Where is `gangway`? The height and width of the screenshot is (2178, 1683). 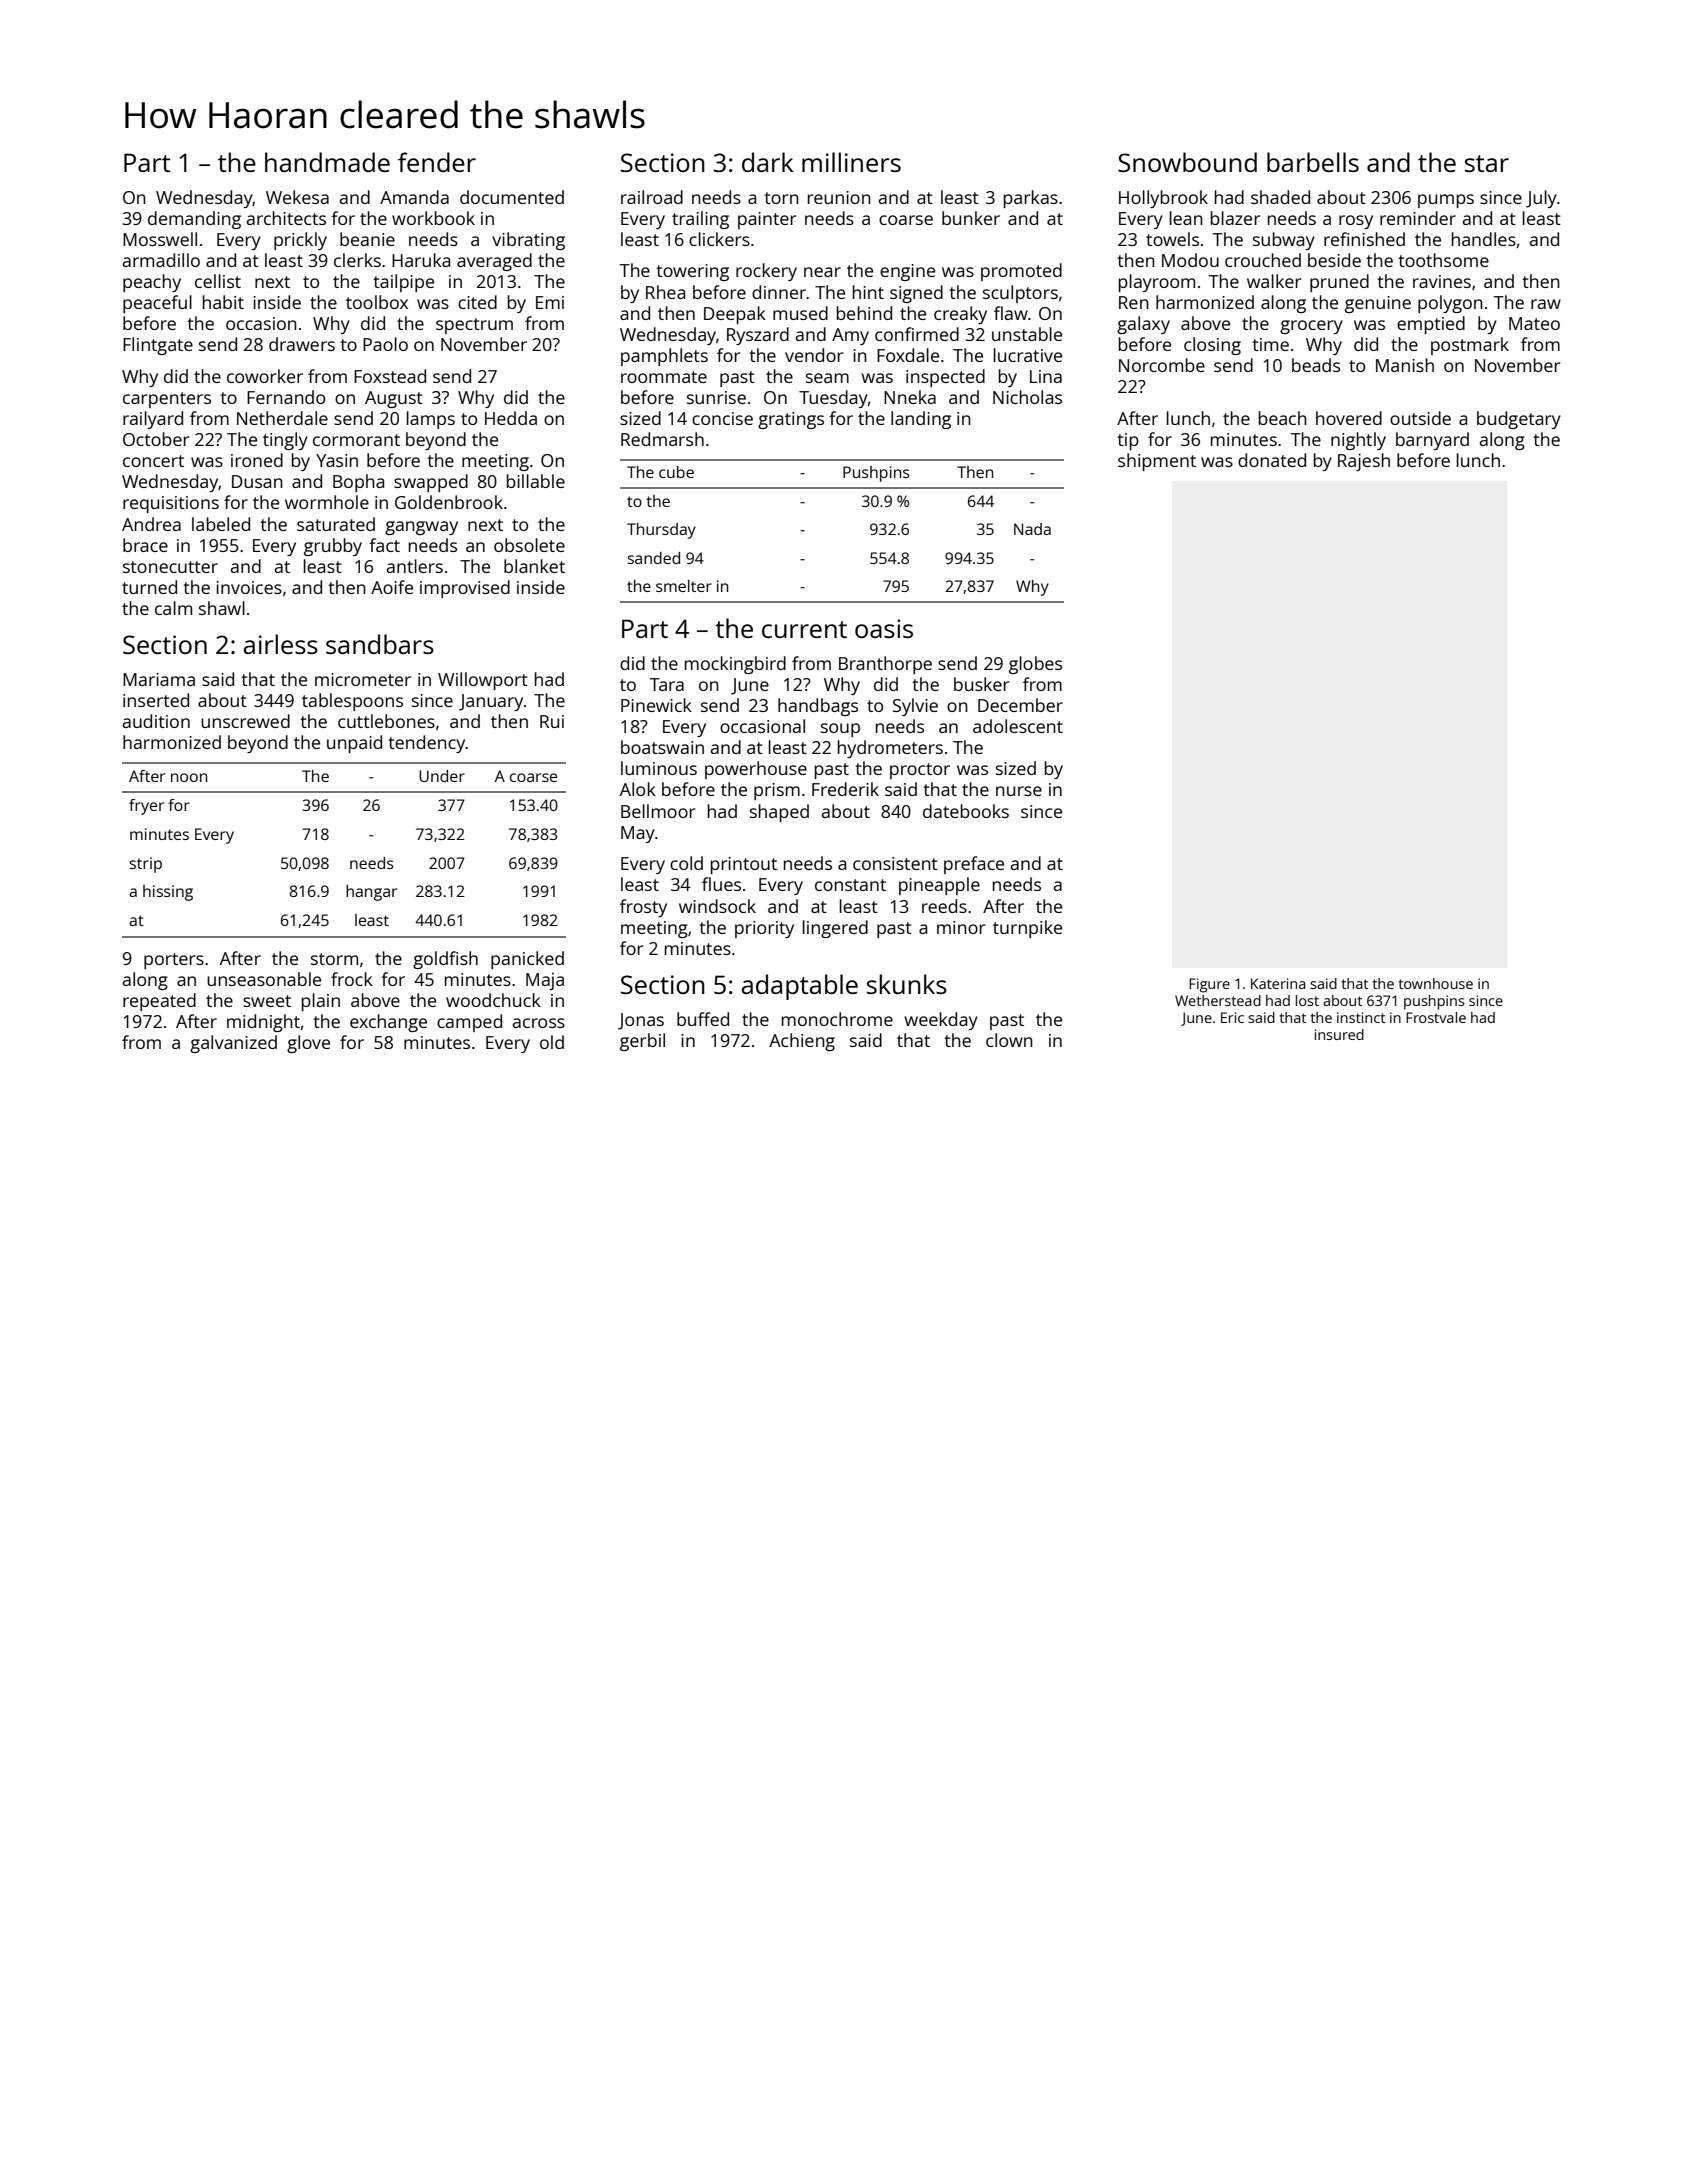 gangway is located at coordinates (421, 528).
